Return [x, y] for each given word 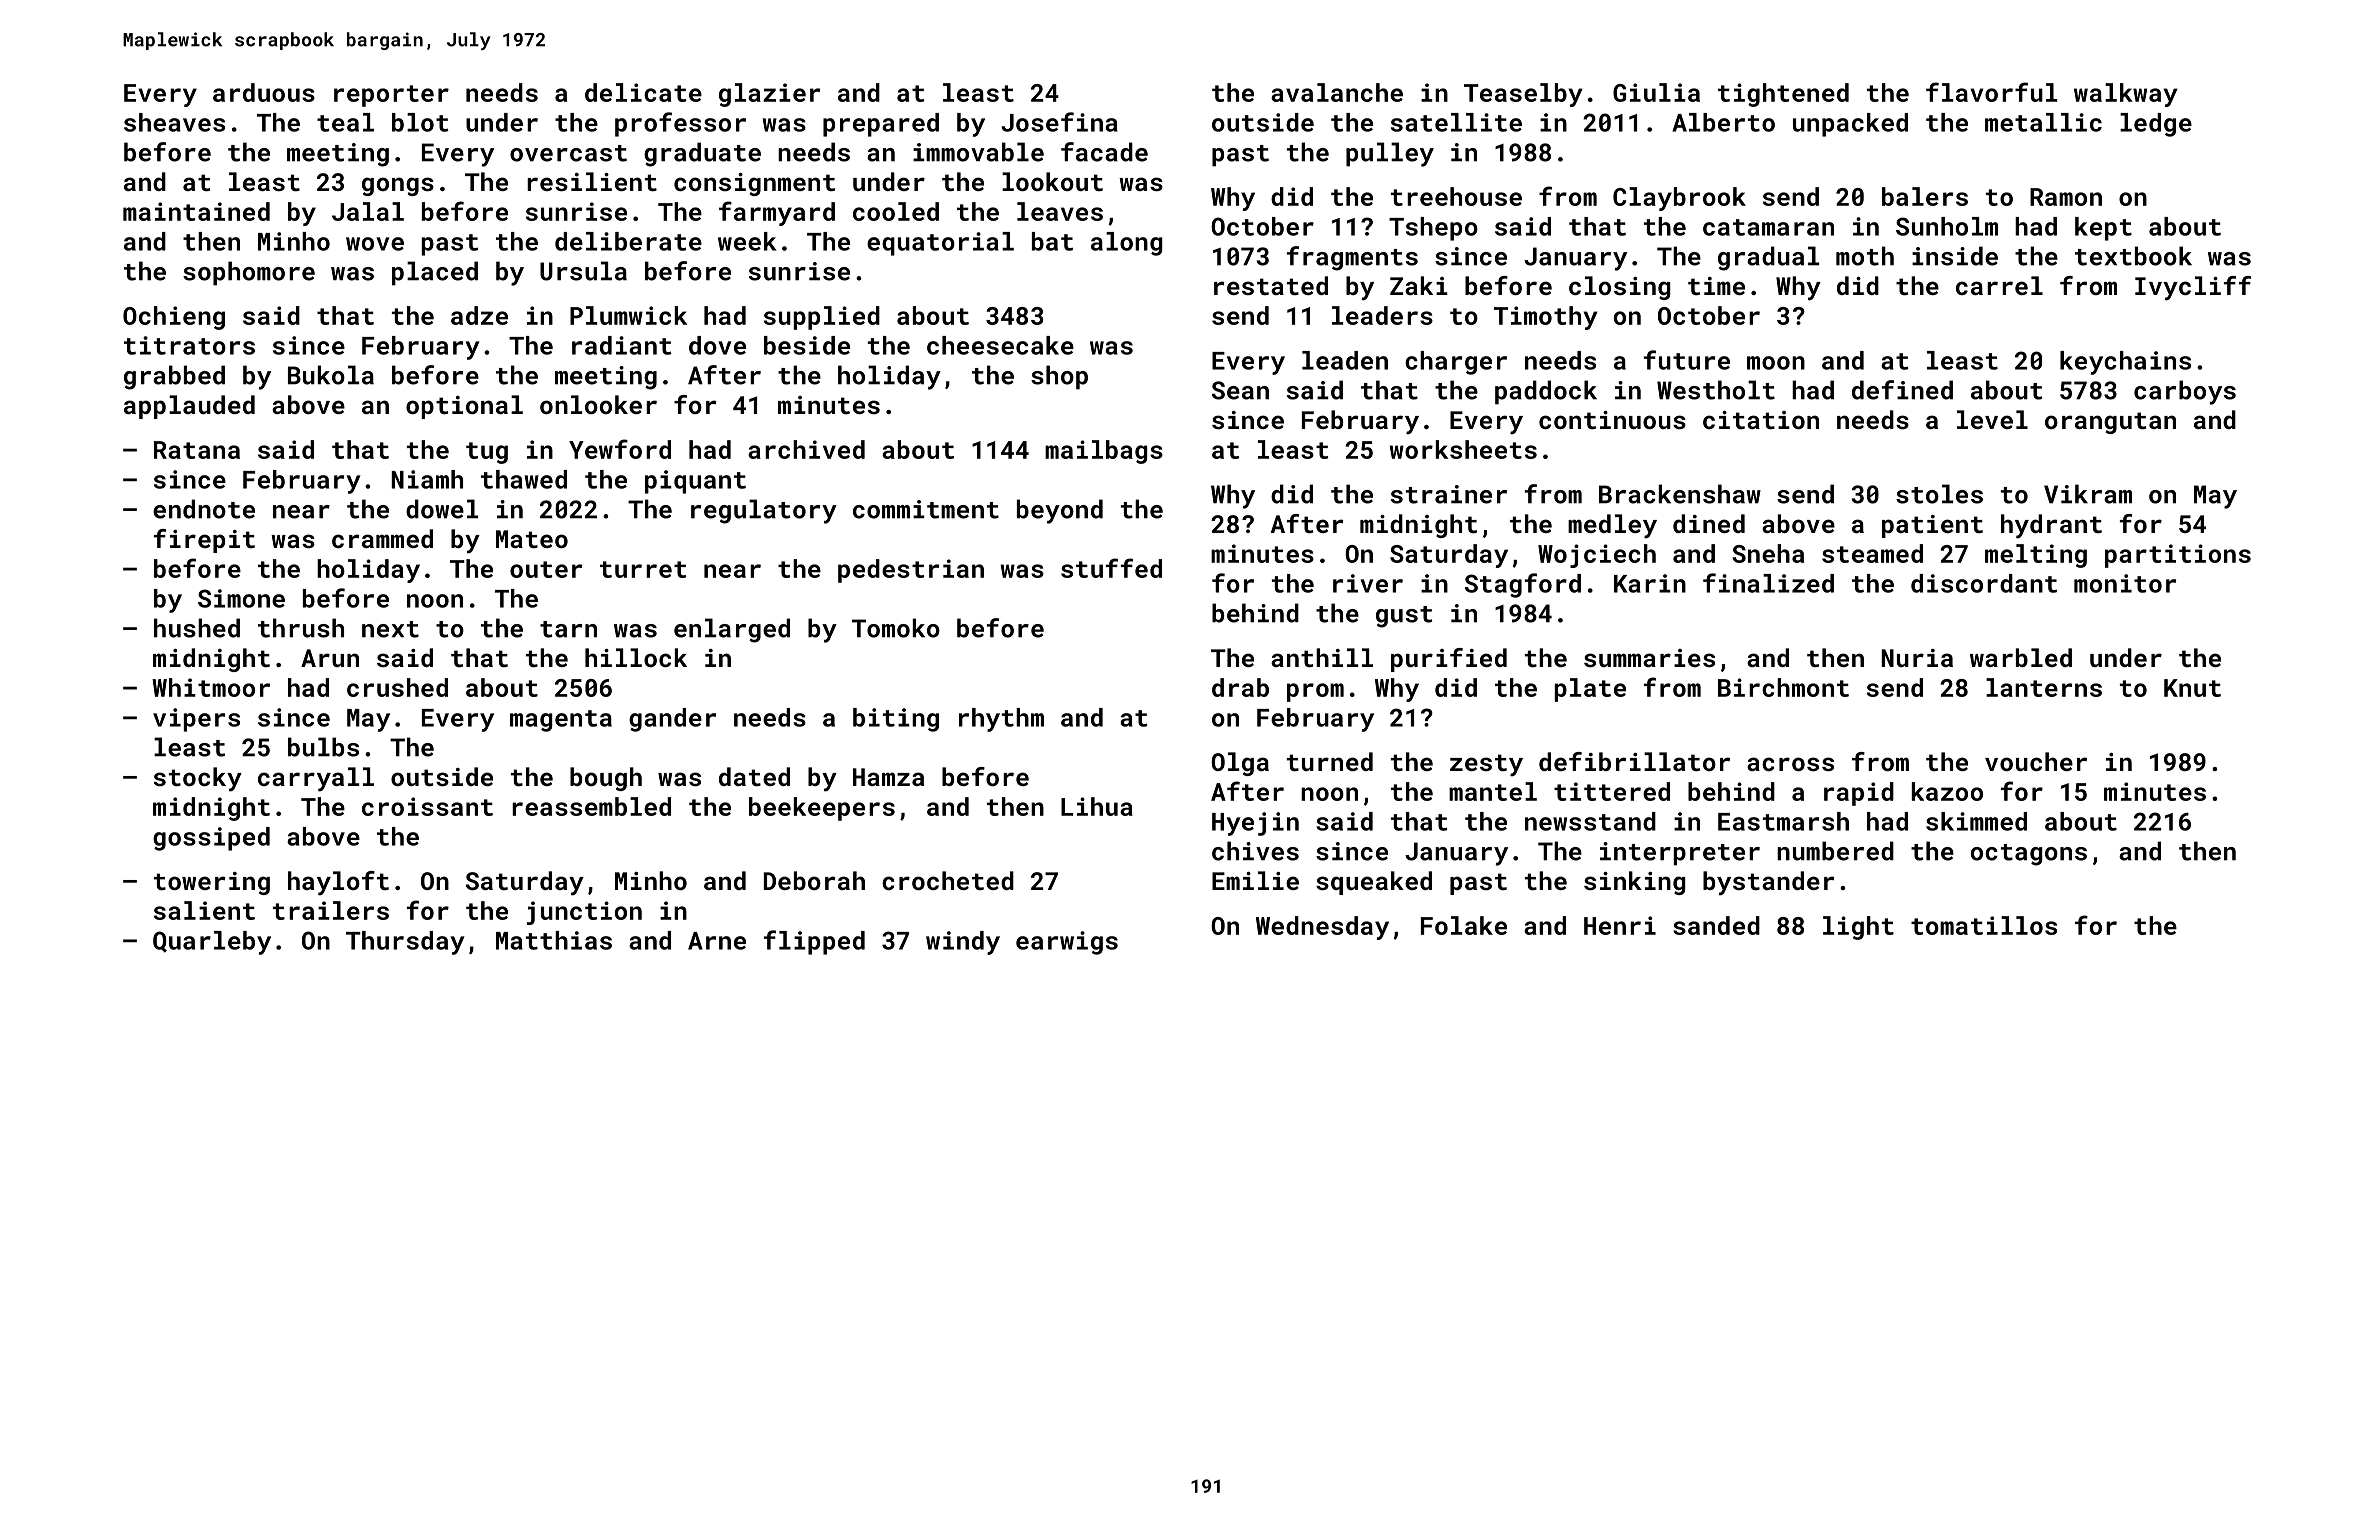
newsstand [1590, 821]
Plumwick [628, 315]
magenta [561, 721]
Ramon [2066, 197]
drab [1240, 687]
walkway [2126, 95]
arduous [264, 92]
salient [204, 910]
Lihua [1097, 806]
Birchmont [1783, 687]
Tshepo [1433, 229]
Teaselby [1523, 95]
